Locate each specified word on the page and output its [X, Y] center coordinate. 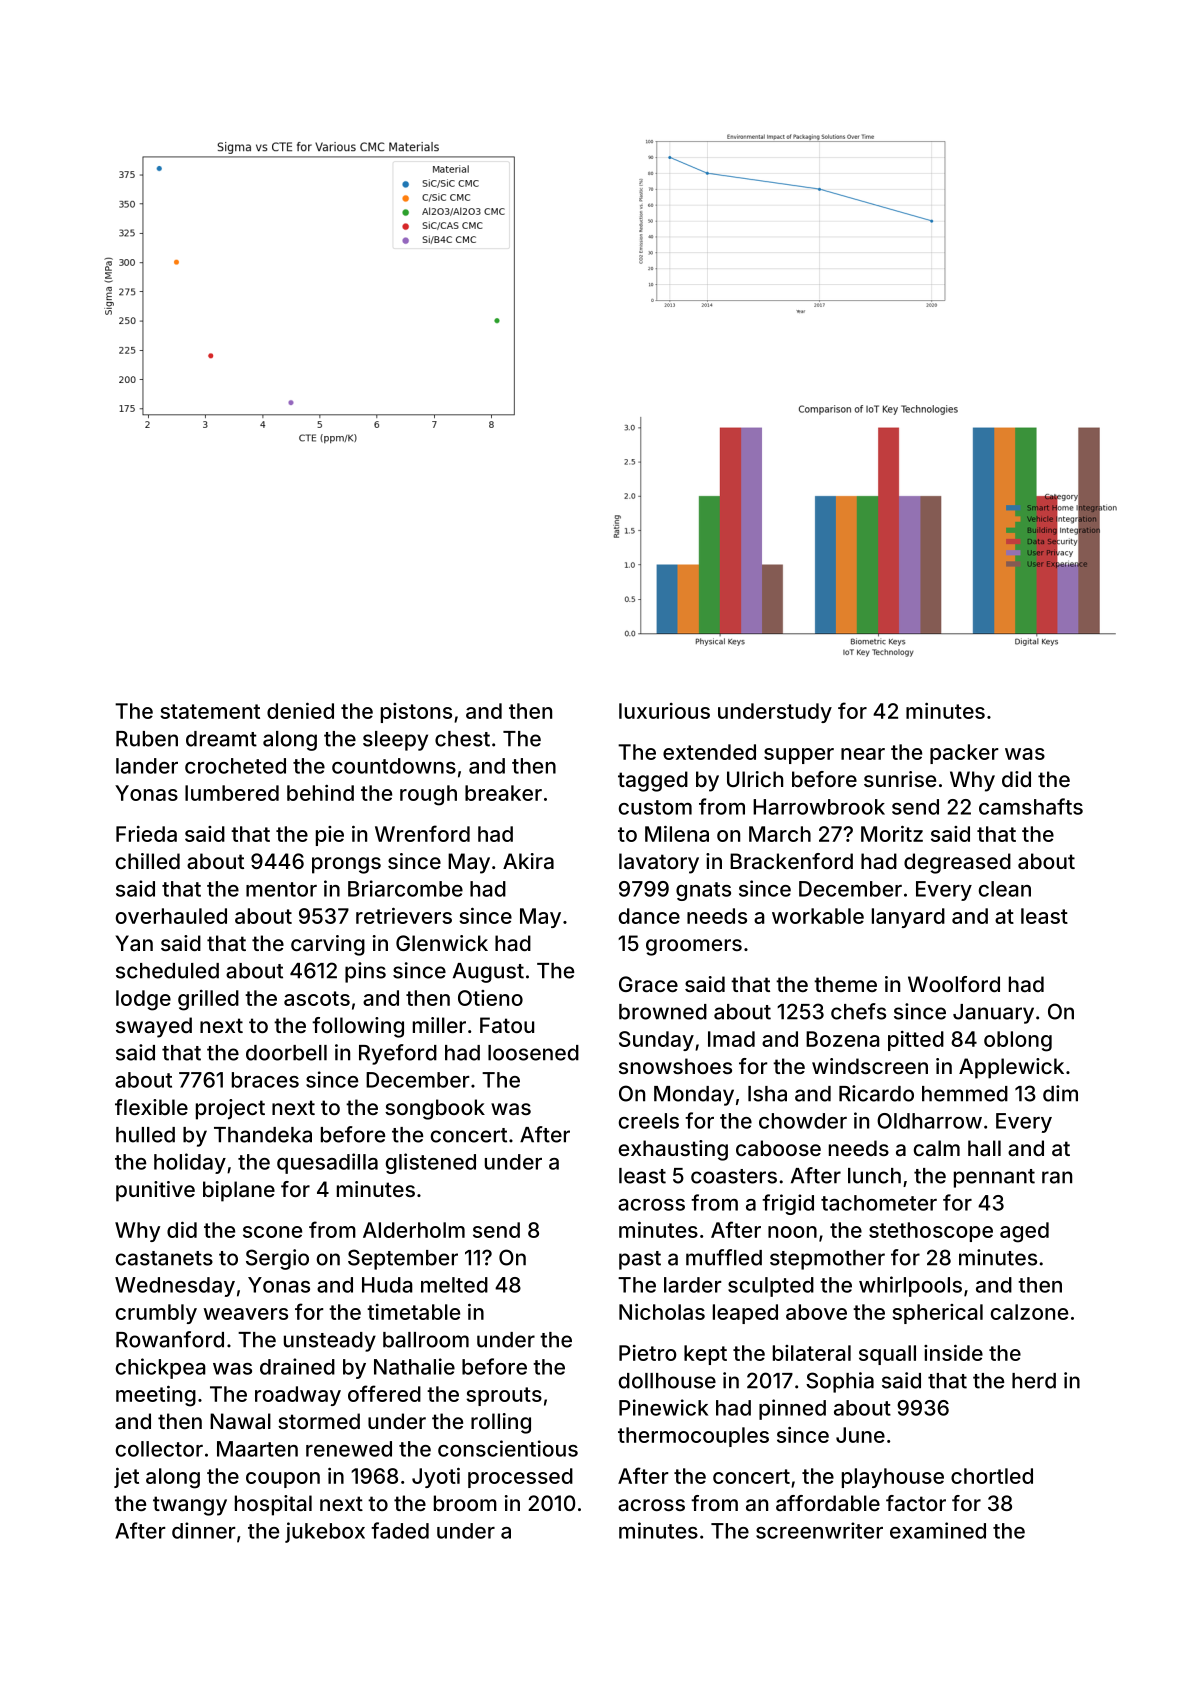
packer [964, 754]
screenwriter [819, 1530]
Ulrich [755, 779]
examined [938, 1530]
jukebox [325, 1532]
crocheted [235, 766]
